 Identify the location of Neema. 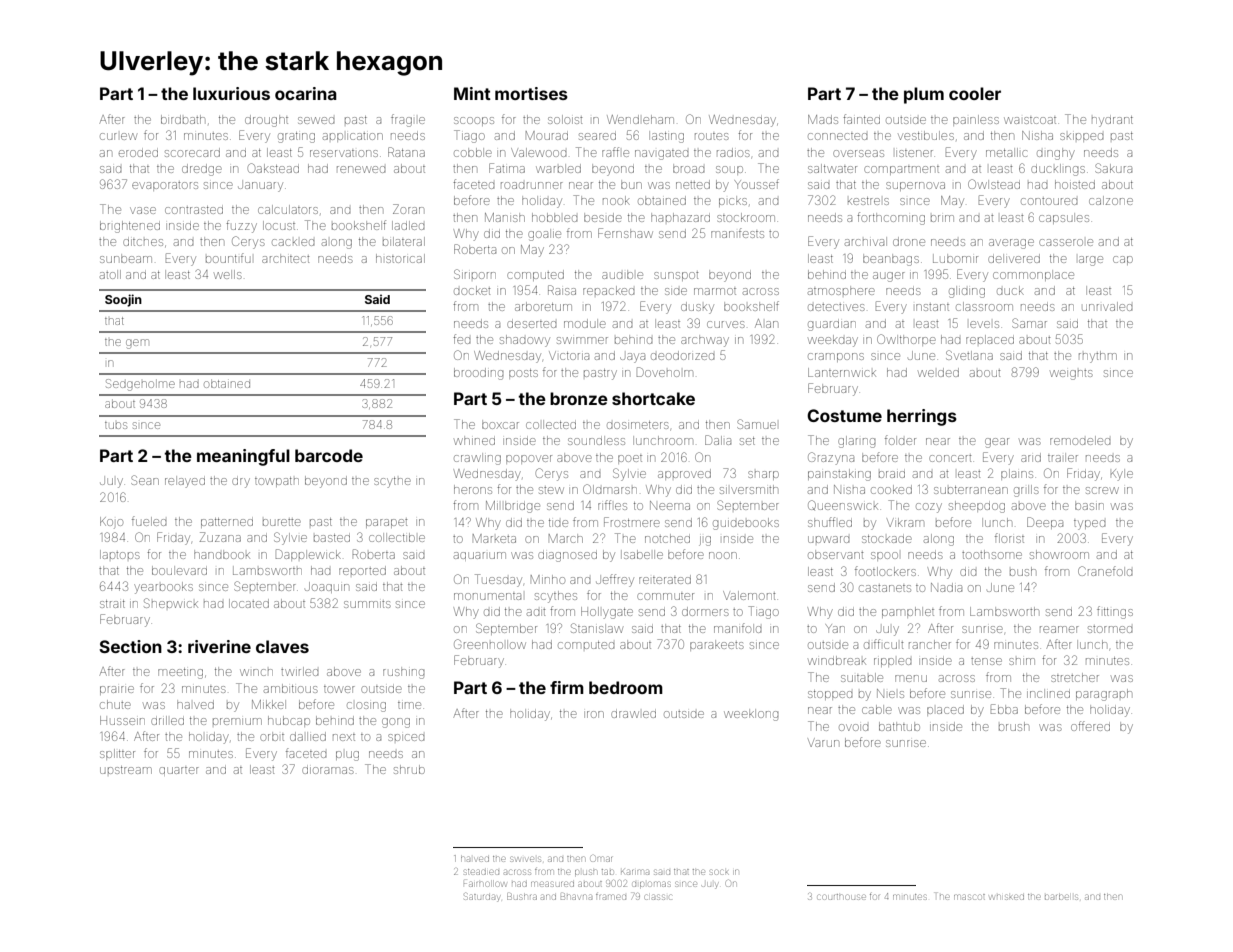
(670, 505).
